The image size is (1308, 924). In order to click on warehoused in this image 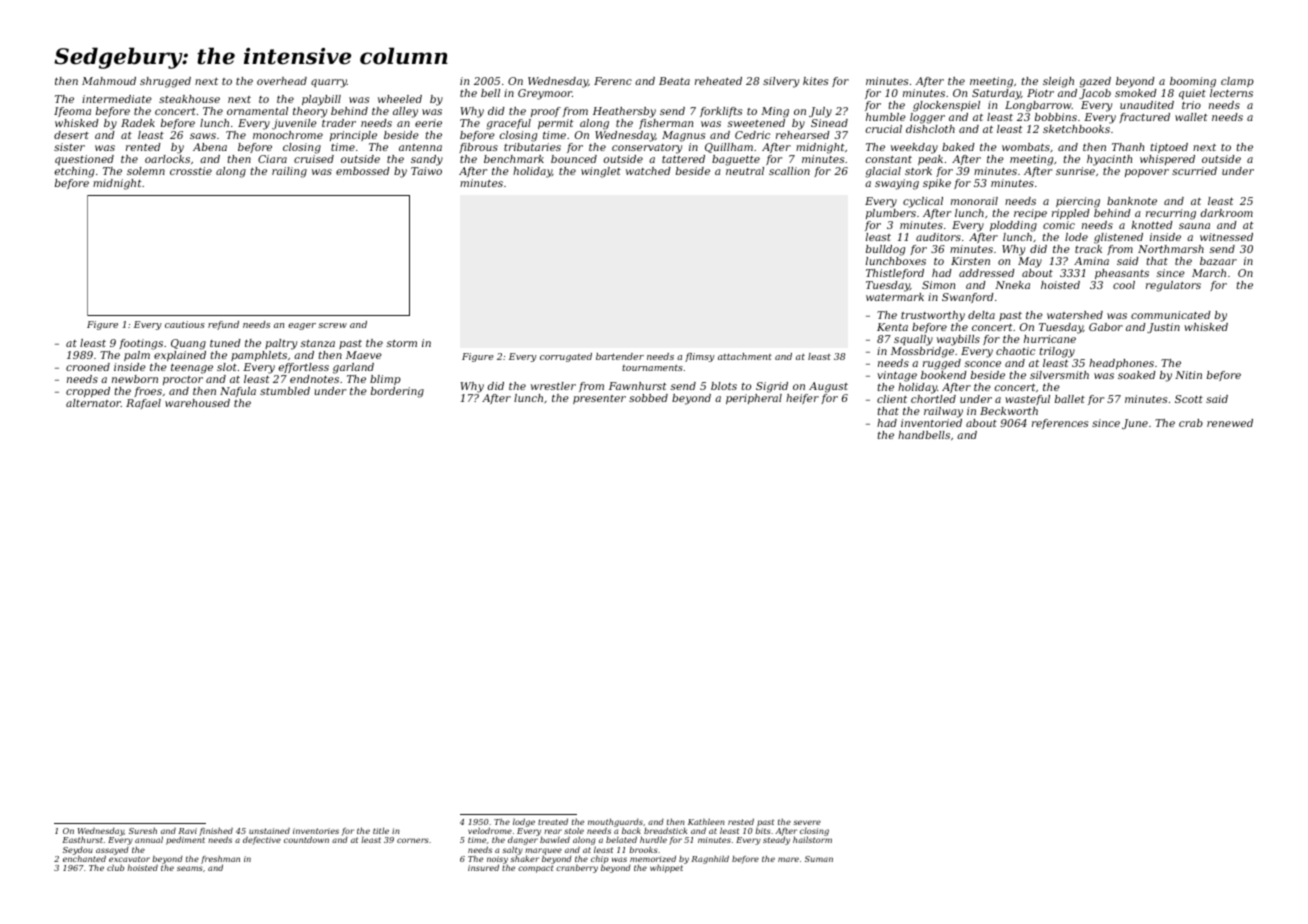, I will do `click(197, 403)`.
